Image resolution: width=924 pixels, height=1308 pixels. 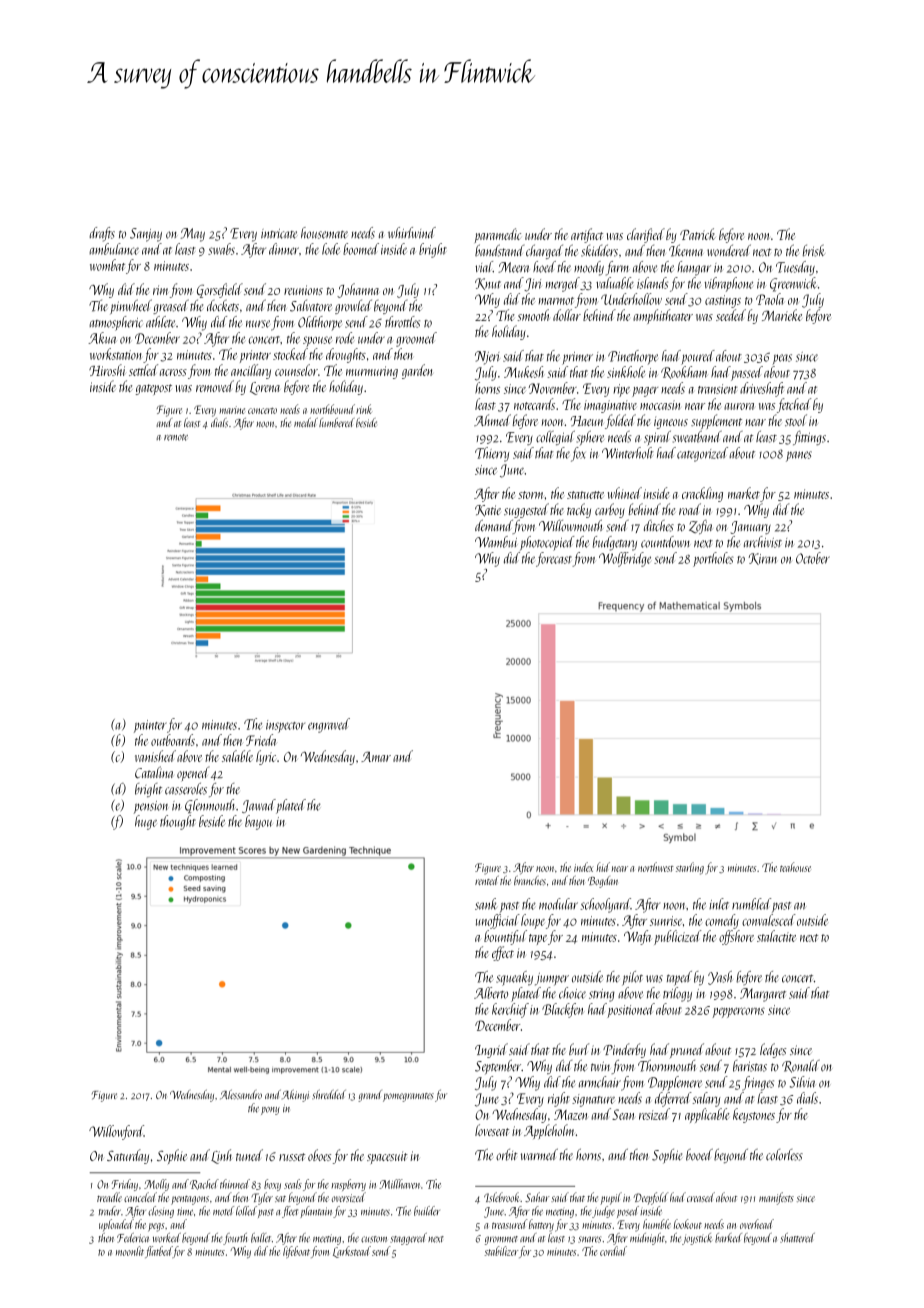 What do you see at coordinates (376, 757) in the document?
I see `Amar` at bounding box center [376, 757].
